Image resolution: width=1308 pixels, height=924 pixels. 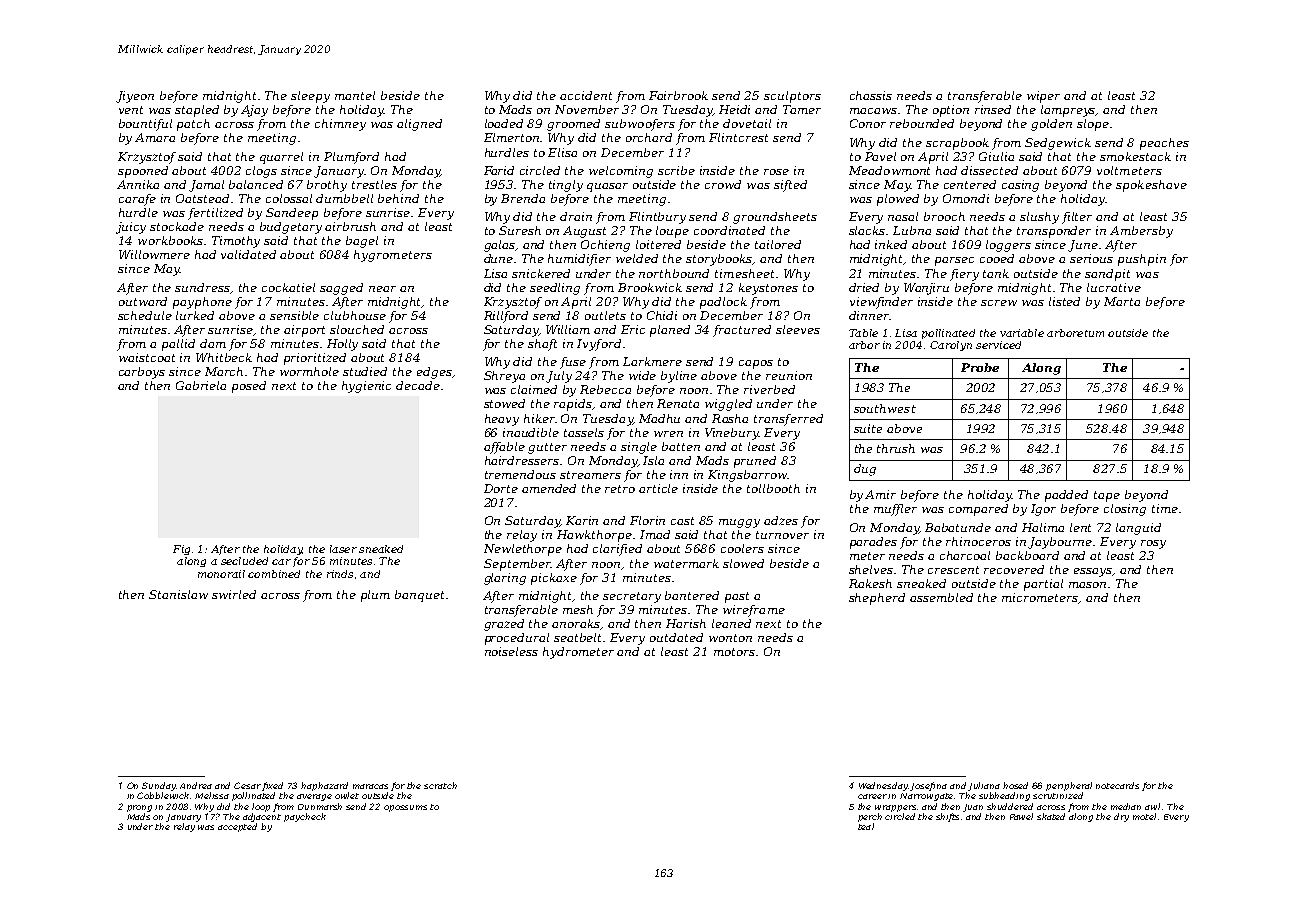 What do you see at coordinates (866, 826) in the screenshot?
I see `teal` at bounding box center [866, 826].
